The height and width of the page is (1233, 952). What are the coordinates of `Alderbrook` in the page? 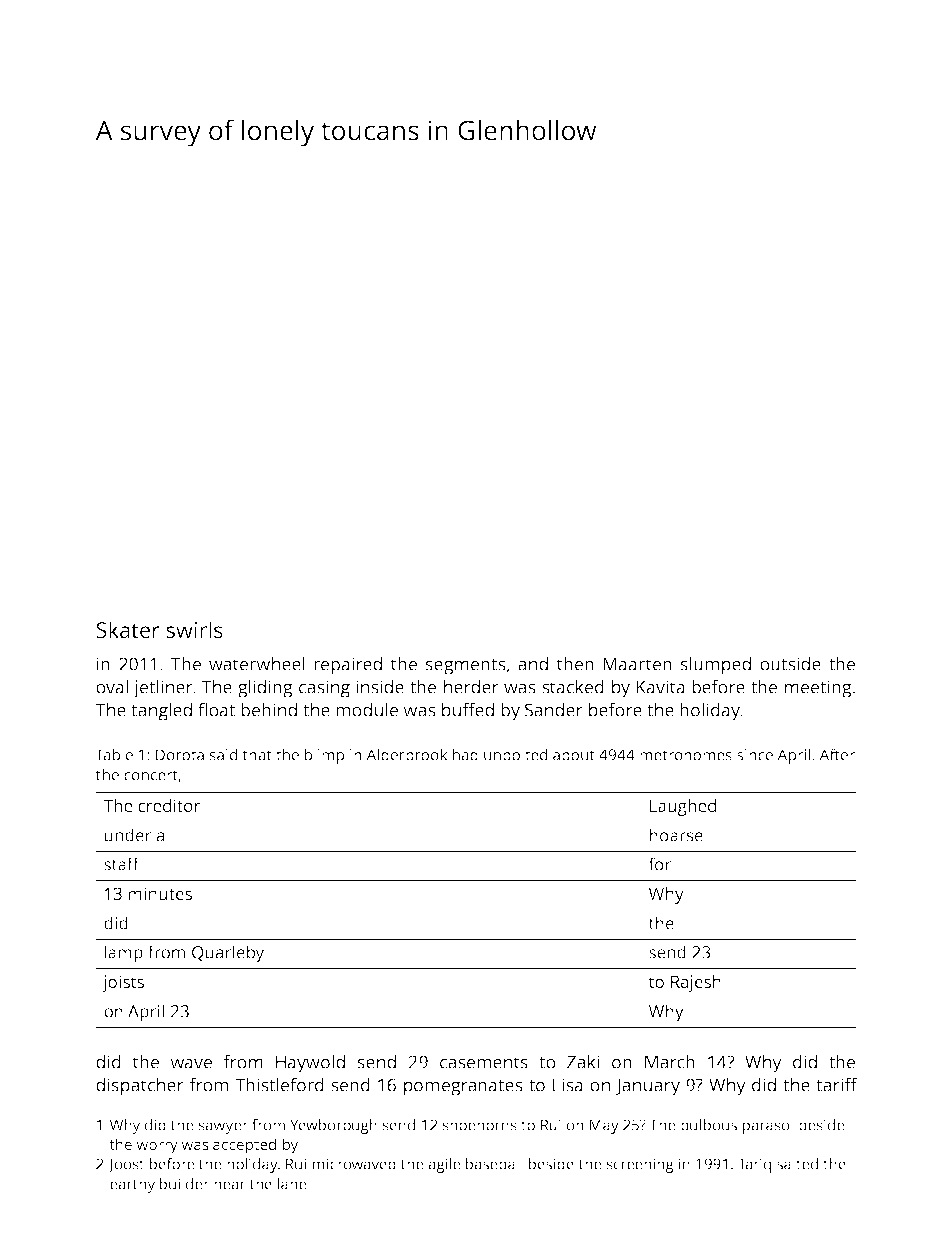 It's located at (407, 754).
